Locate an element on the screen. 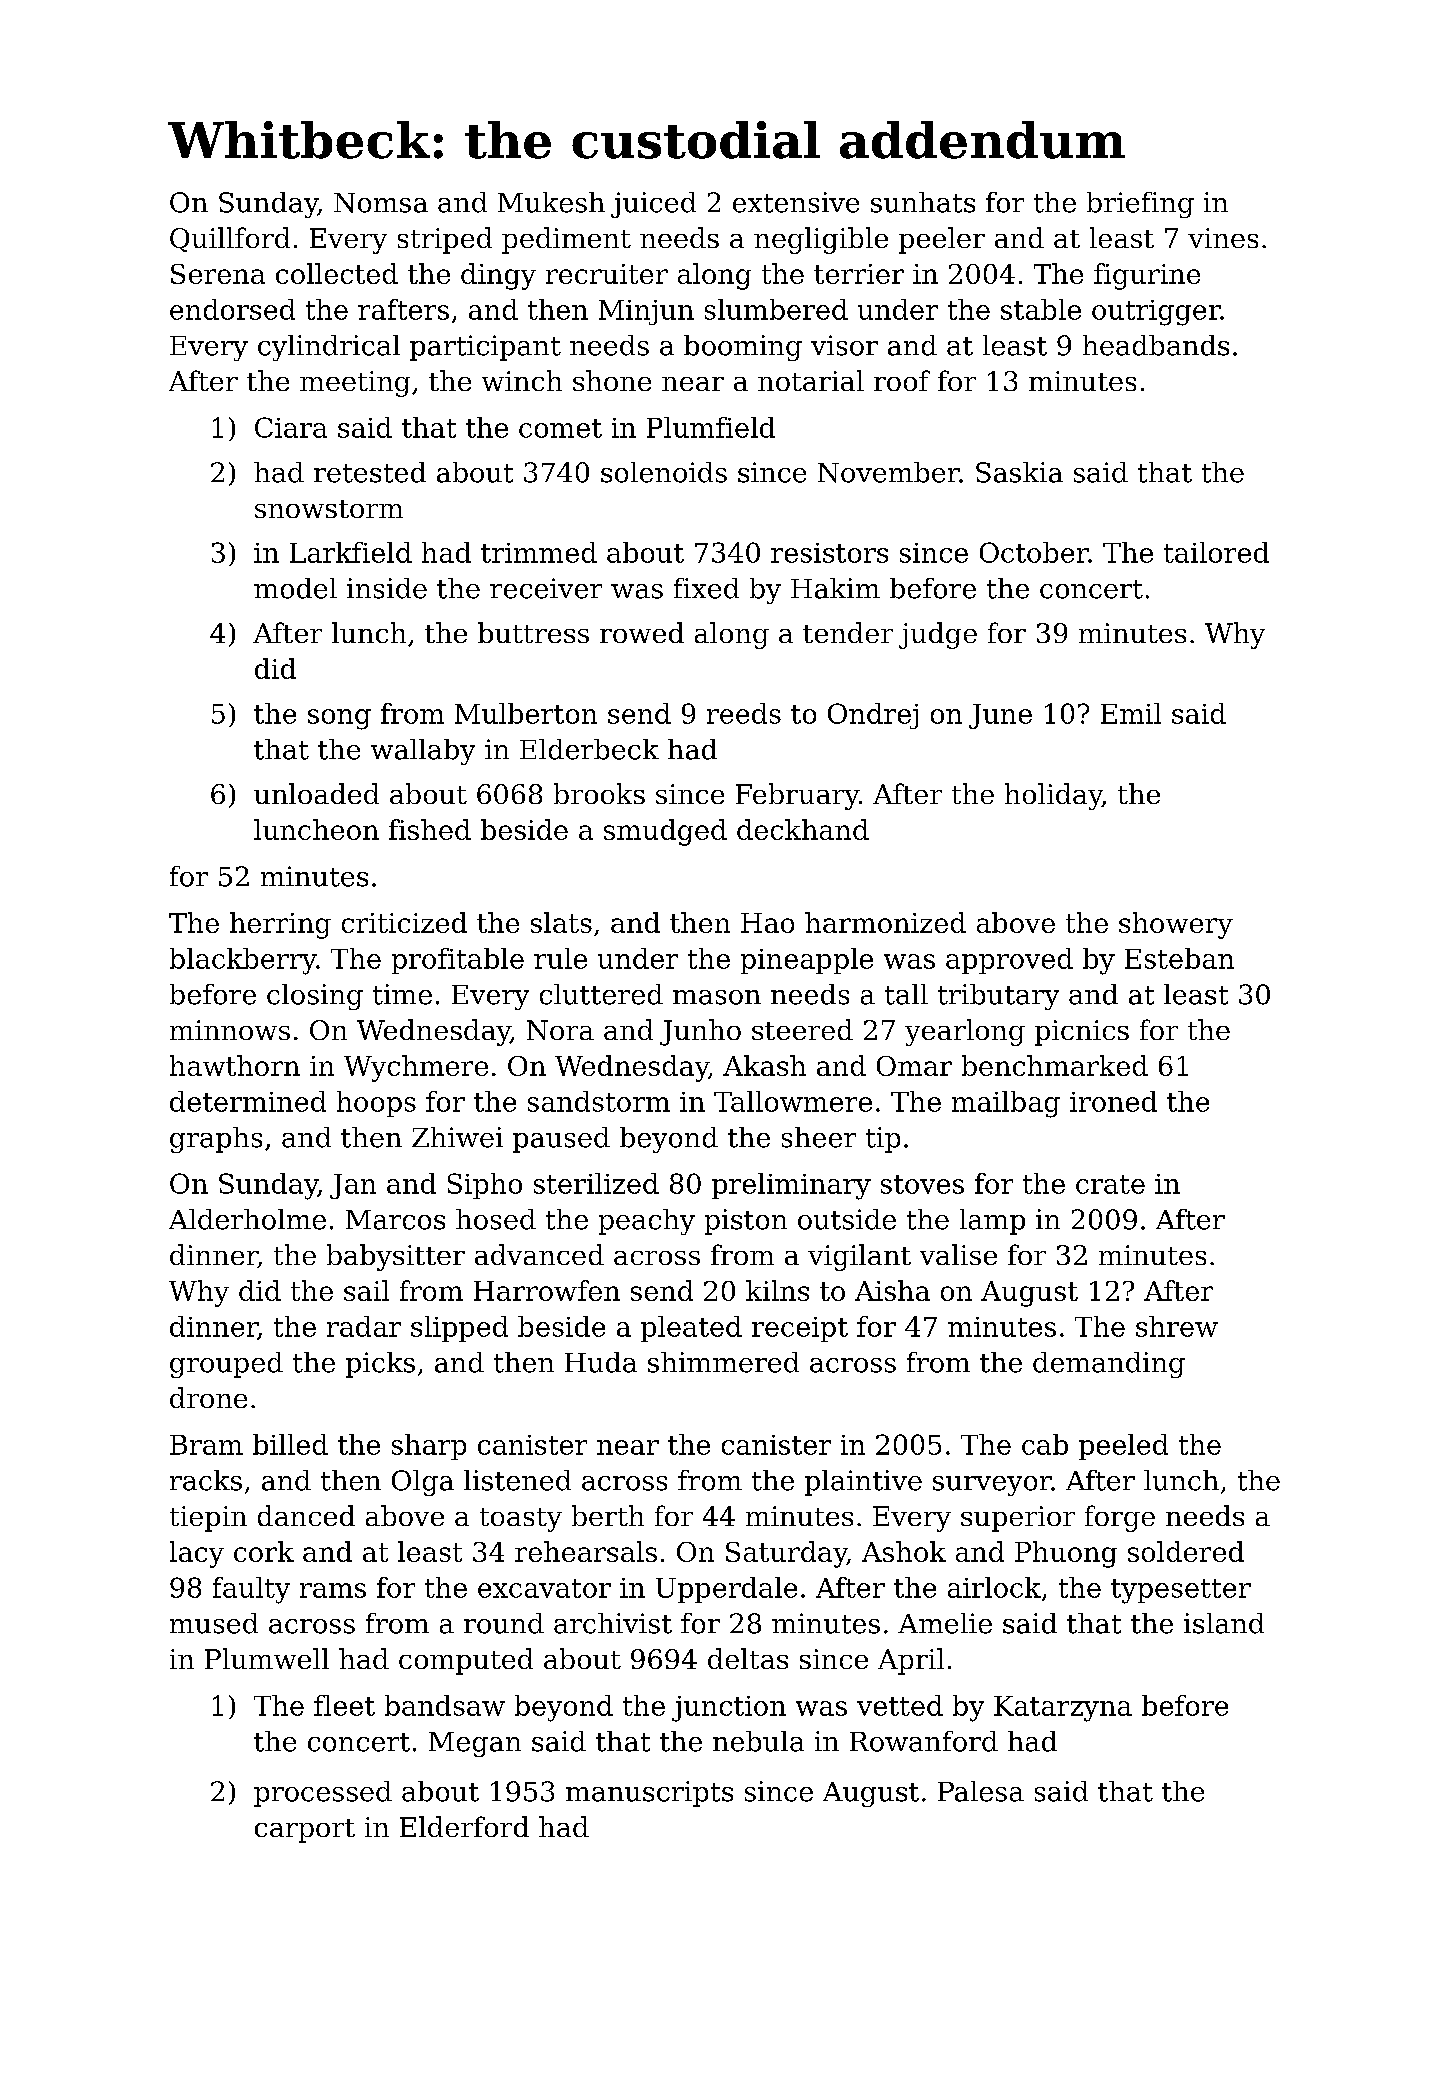  showery is located at coordinates (1176, 925).
